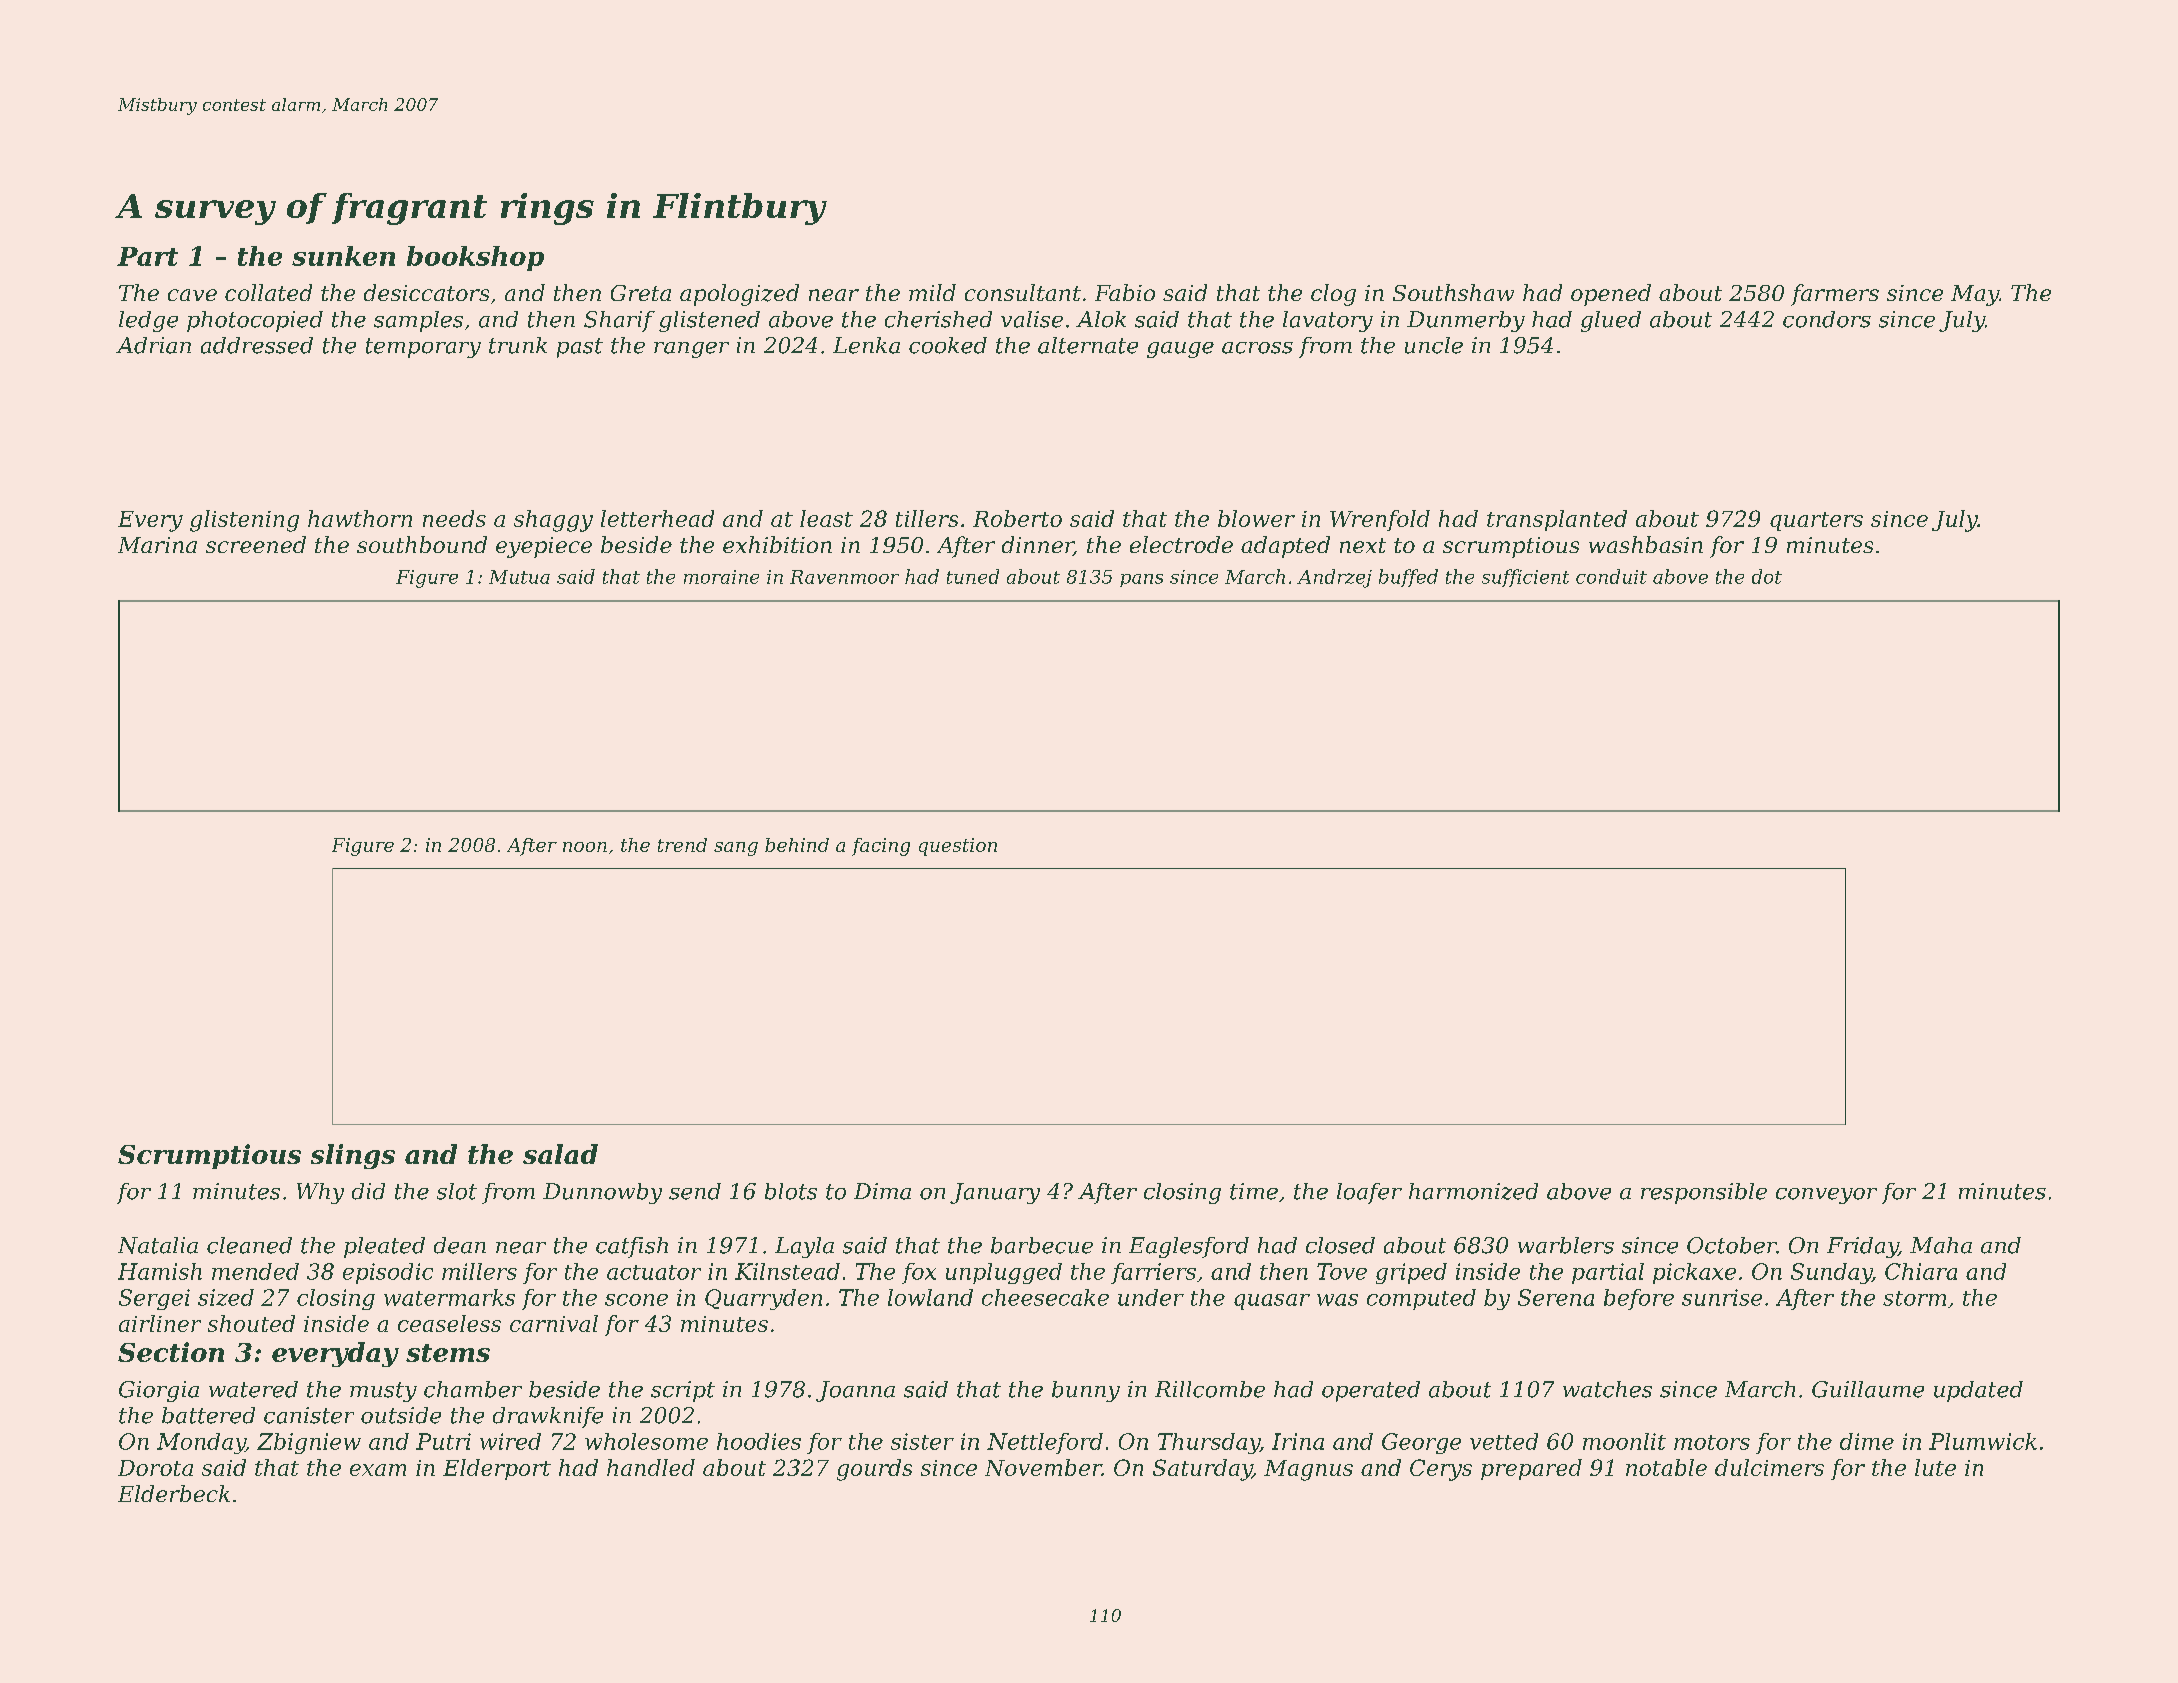 The width and height of the screenshot is (2178, 1683). I want to click on did, so click(368, 1191).
